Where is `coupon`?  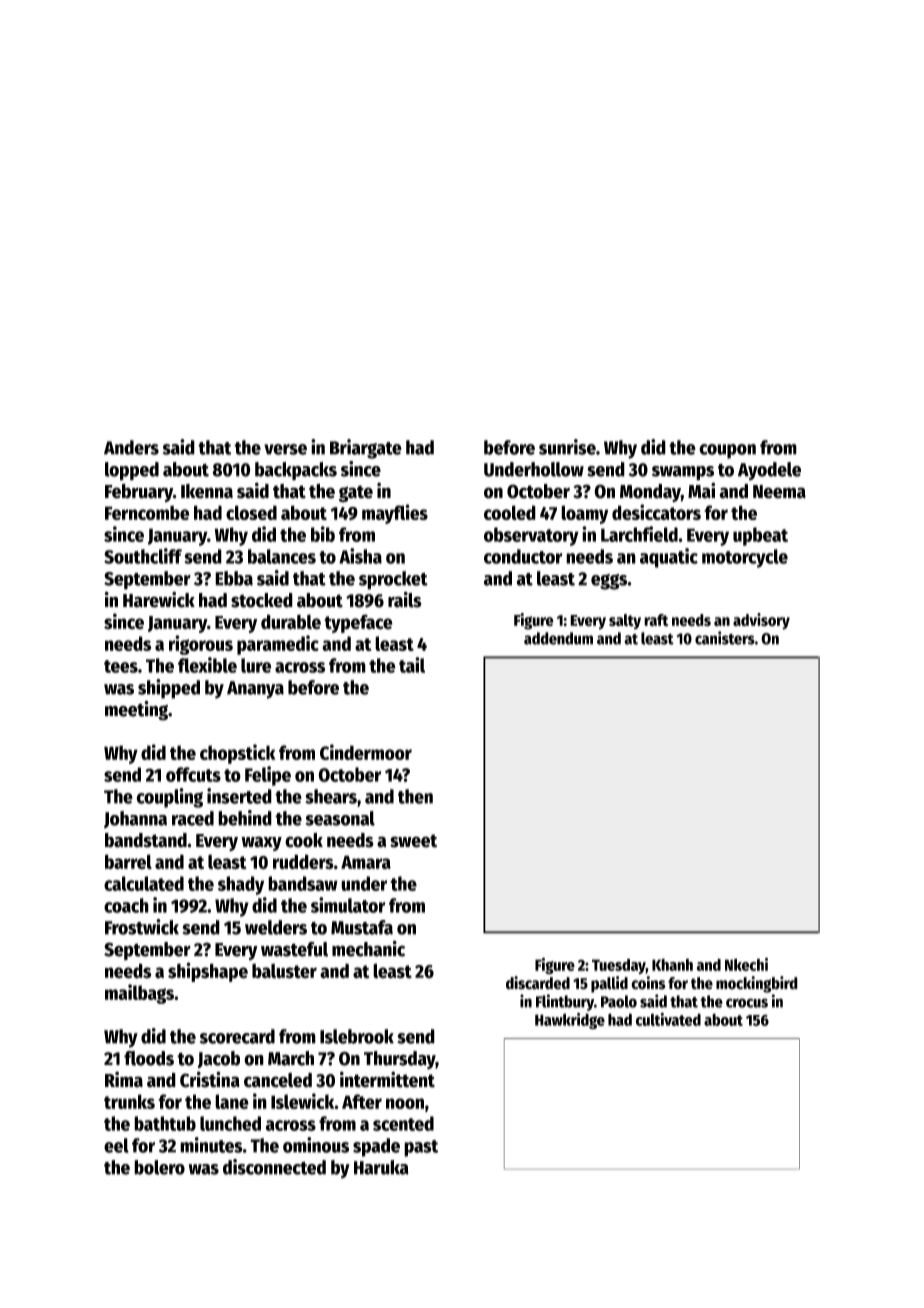
coupon is located at coordinates (727, 451).
